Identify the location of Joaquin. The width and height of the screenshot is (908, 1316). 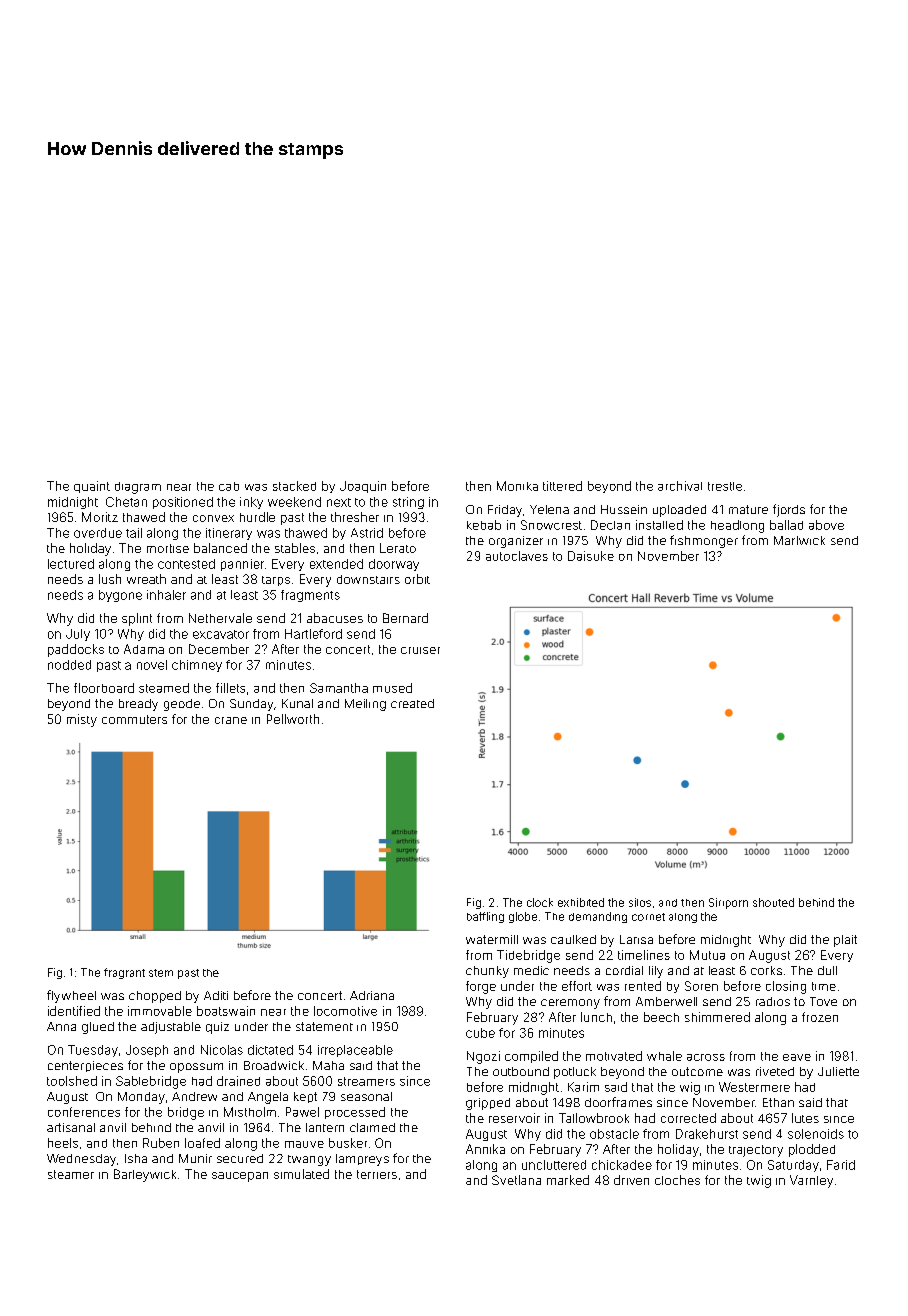
(363, 487).
